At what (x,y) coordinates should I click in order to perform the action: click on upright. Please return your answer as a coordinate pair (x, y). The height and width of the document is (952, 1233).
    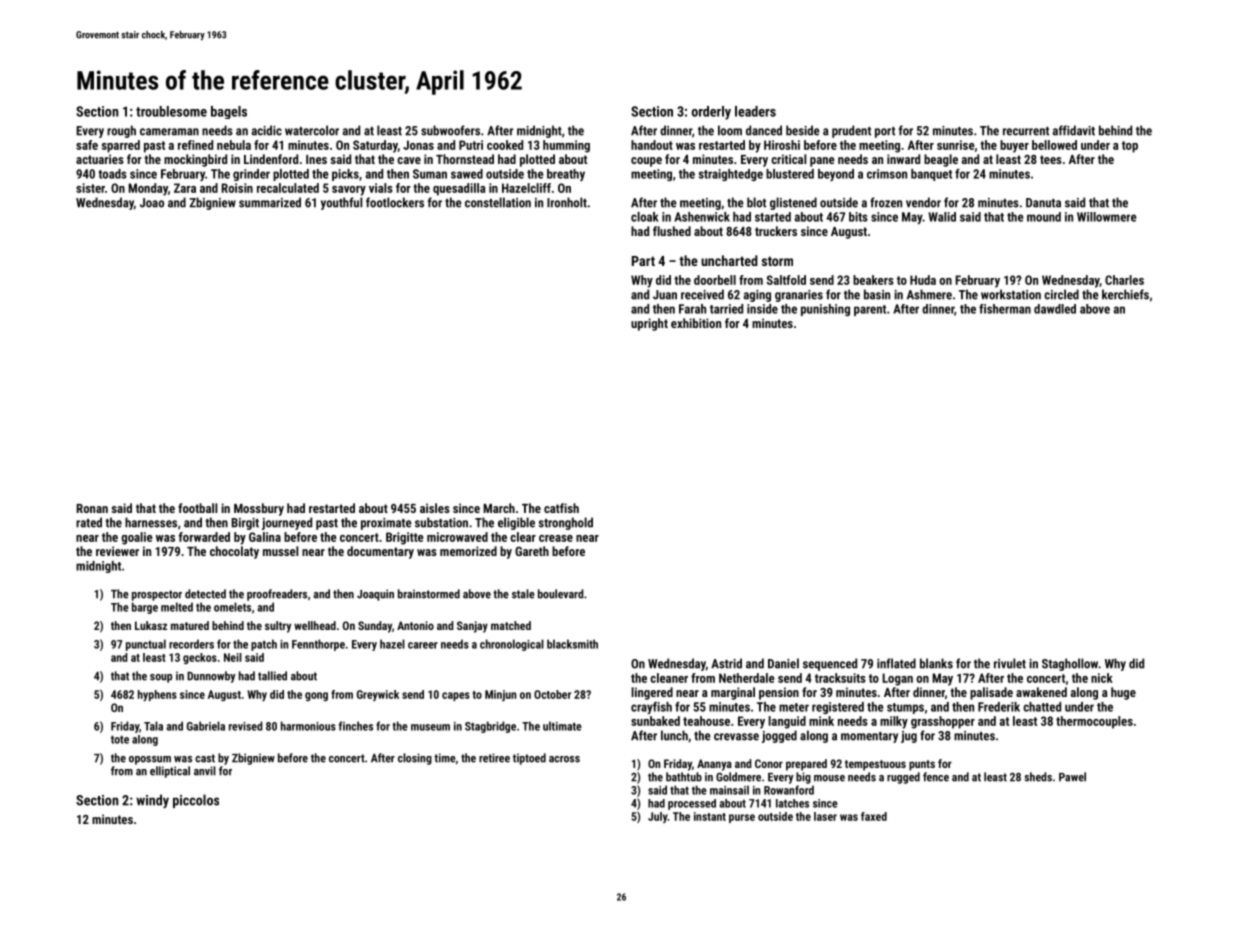
    Looking at the image, I should click on (649, 324).
